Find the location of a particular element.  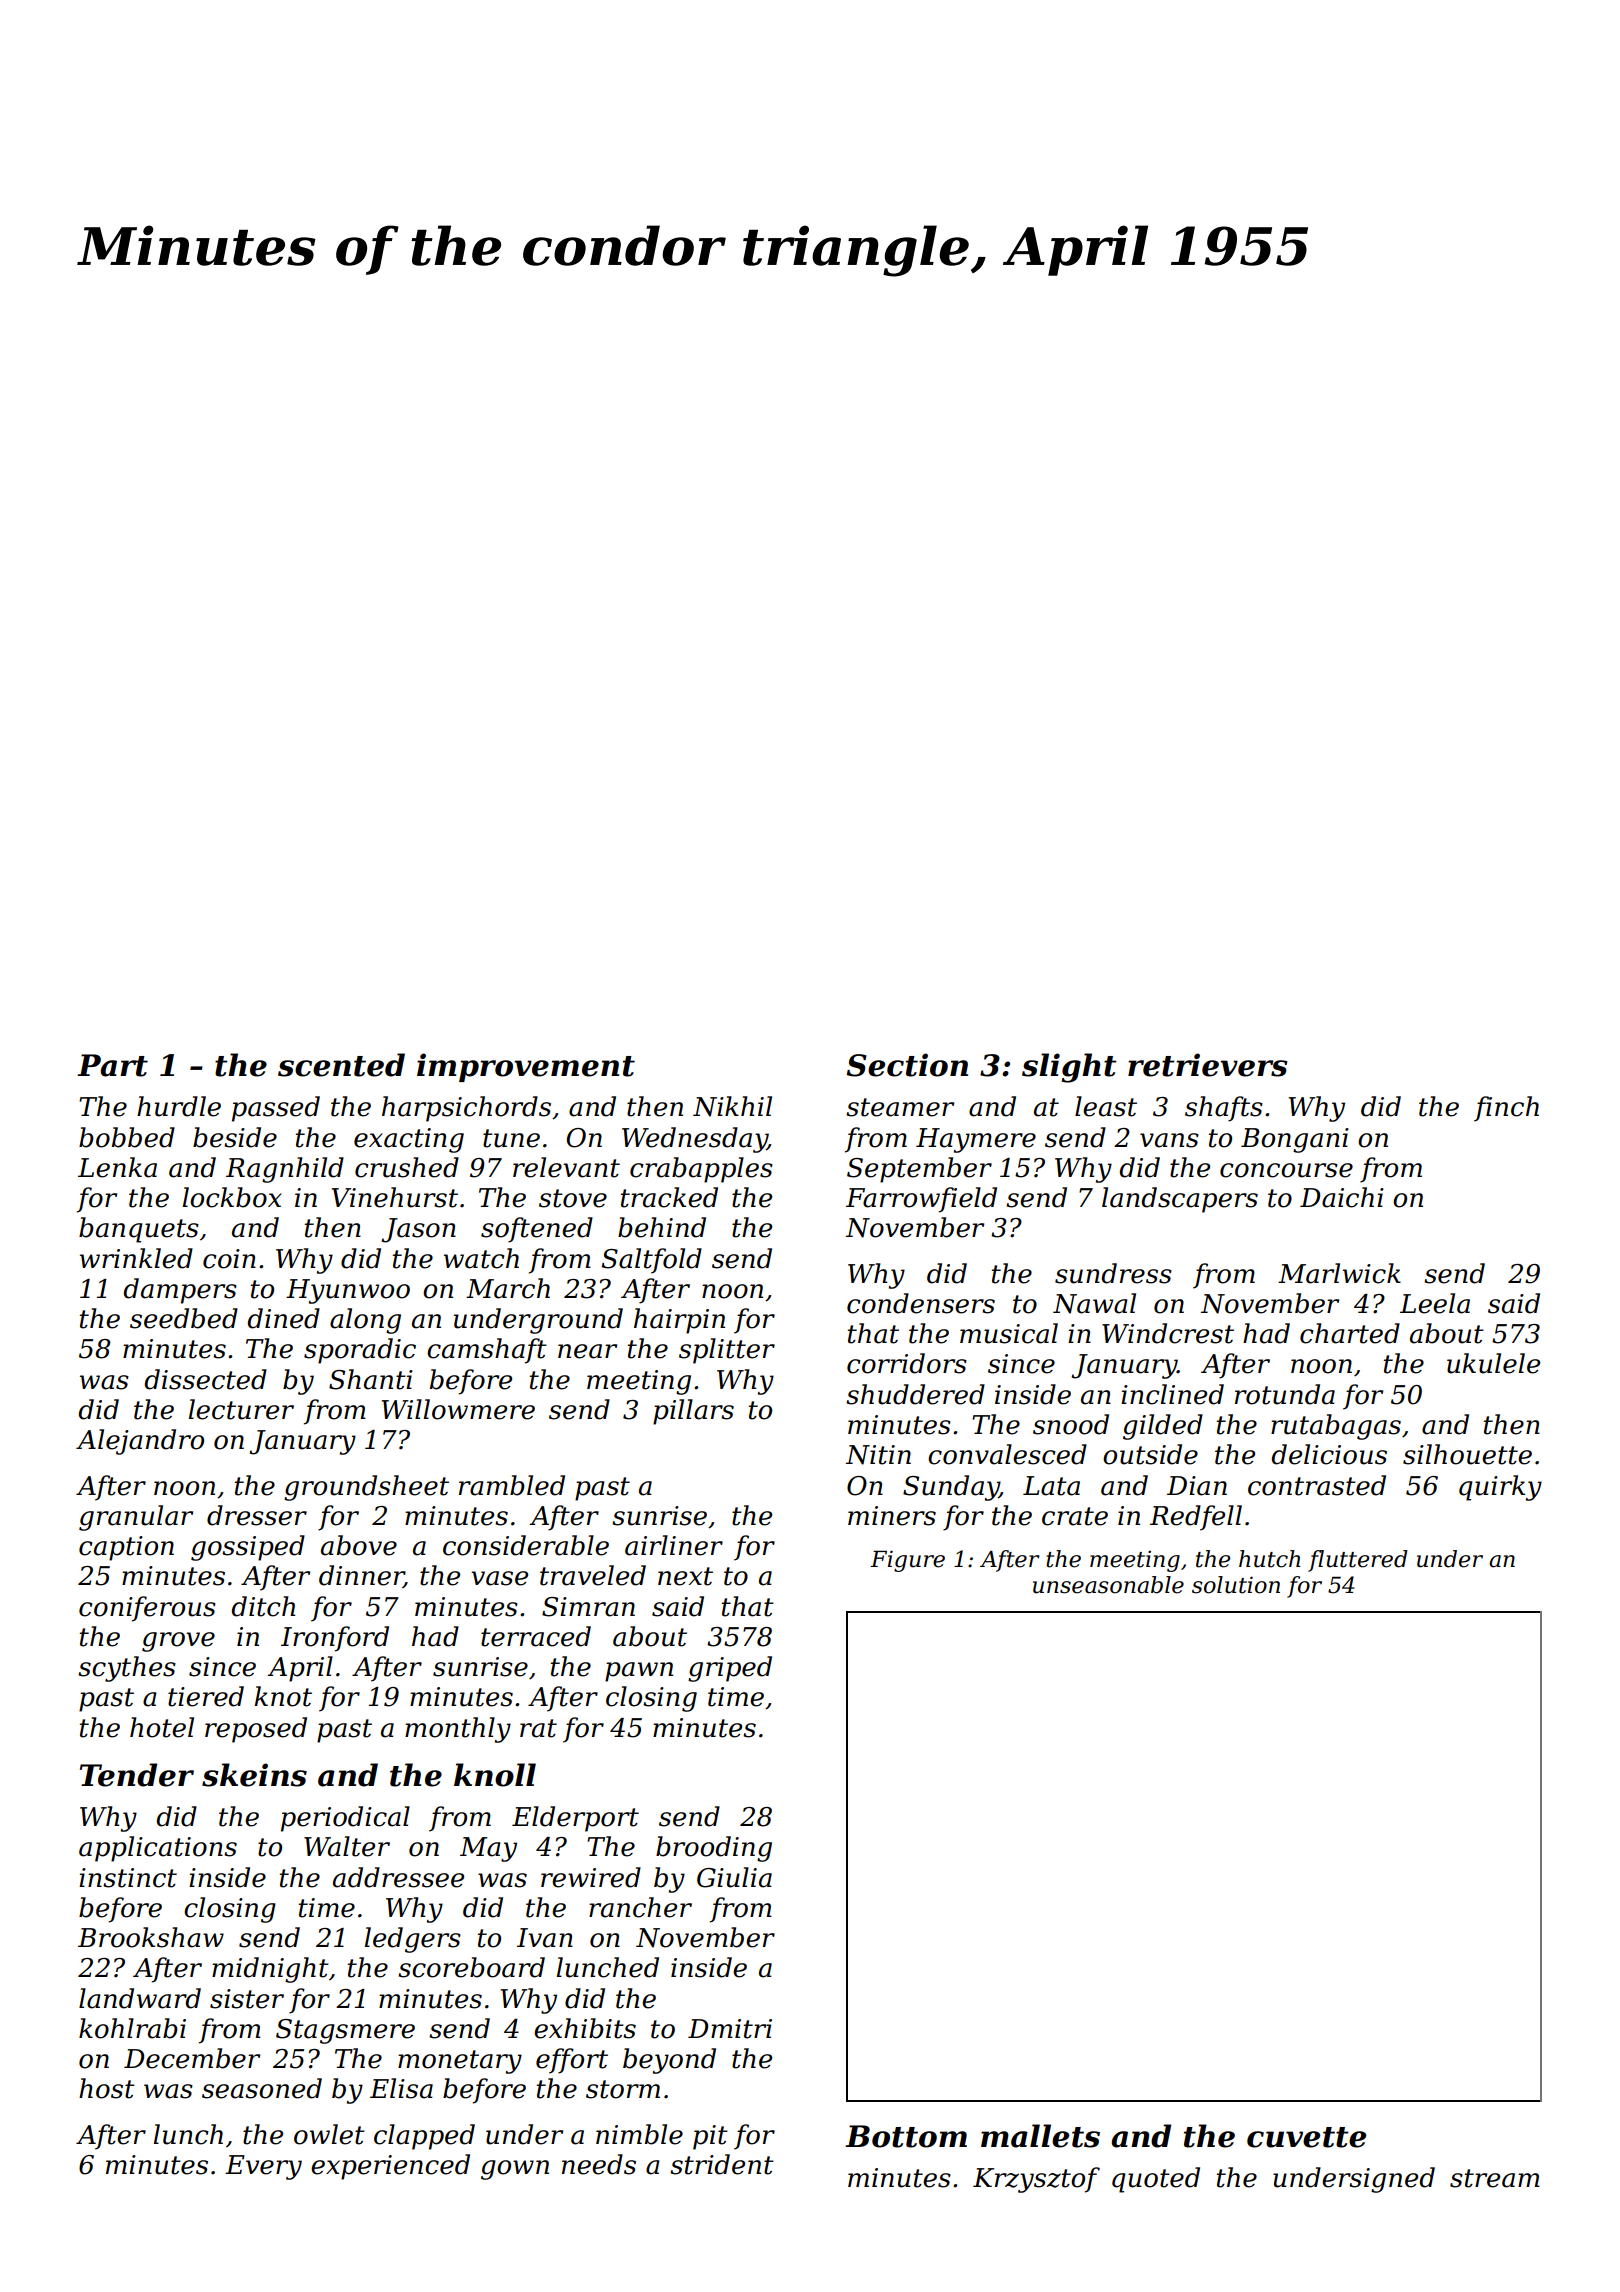

stream is located at coordinates (1495, 2178).
